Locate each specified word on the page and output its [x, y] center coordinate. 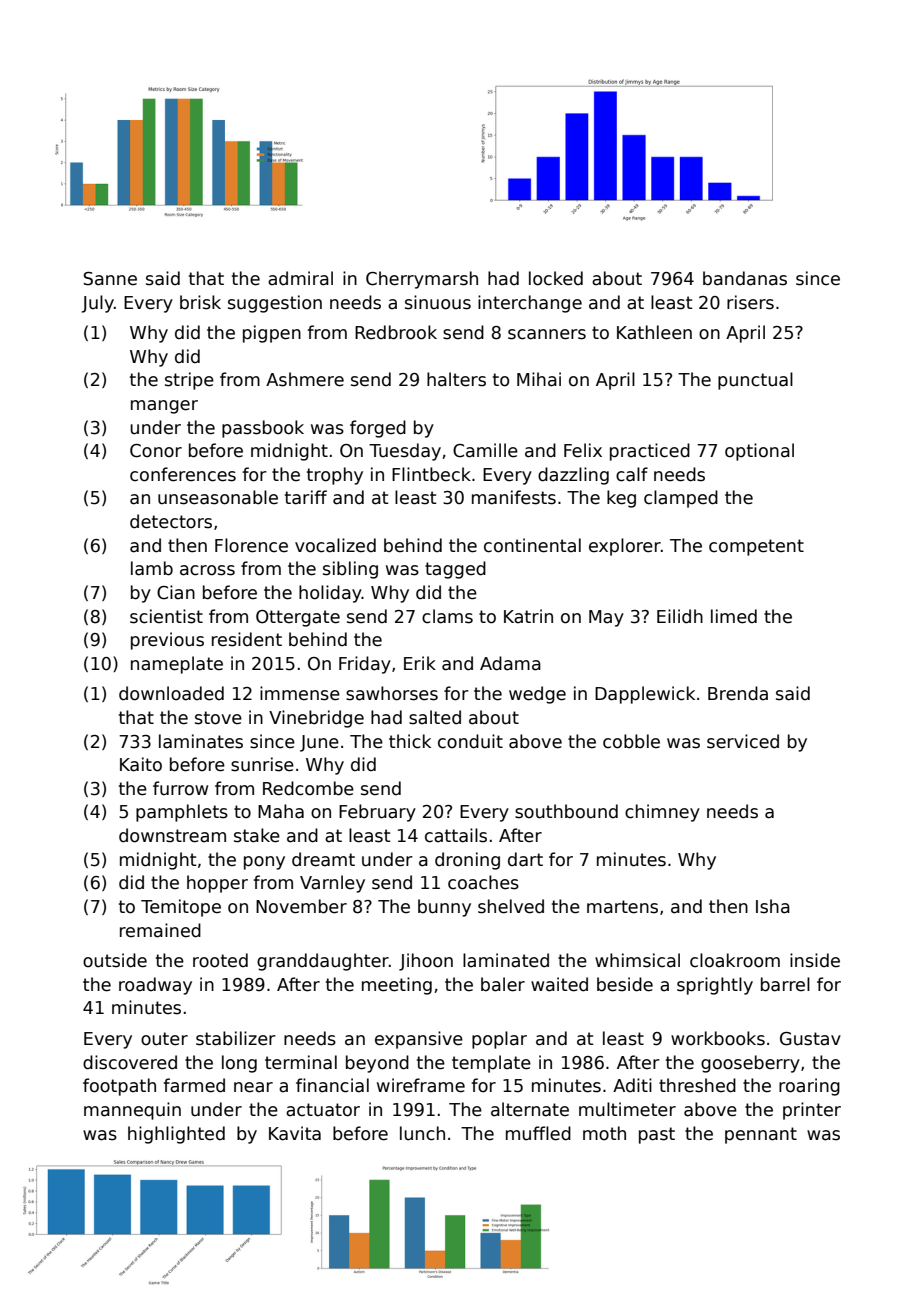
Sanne [110, 279]
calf [632, 474]
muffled [538, 1133]
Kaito [141, 764]
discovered [130, 1062]
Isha [773, 906]
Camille [485, 450]
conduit [470, 741]
